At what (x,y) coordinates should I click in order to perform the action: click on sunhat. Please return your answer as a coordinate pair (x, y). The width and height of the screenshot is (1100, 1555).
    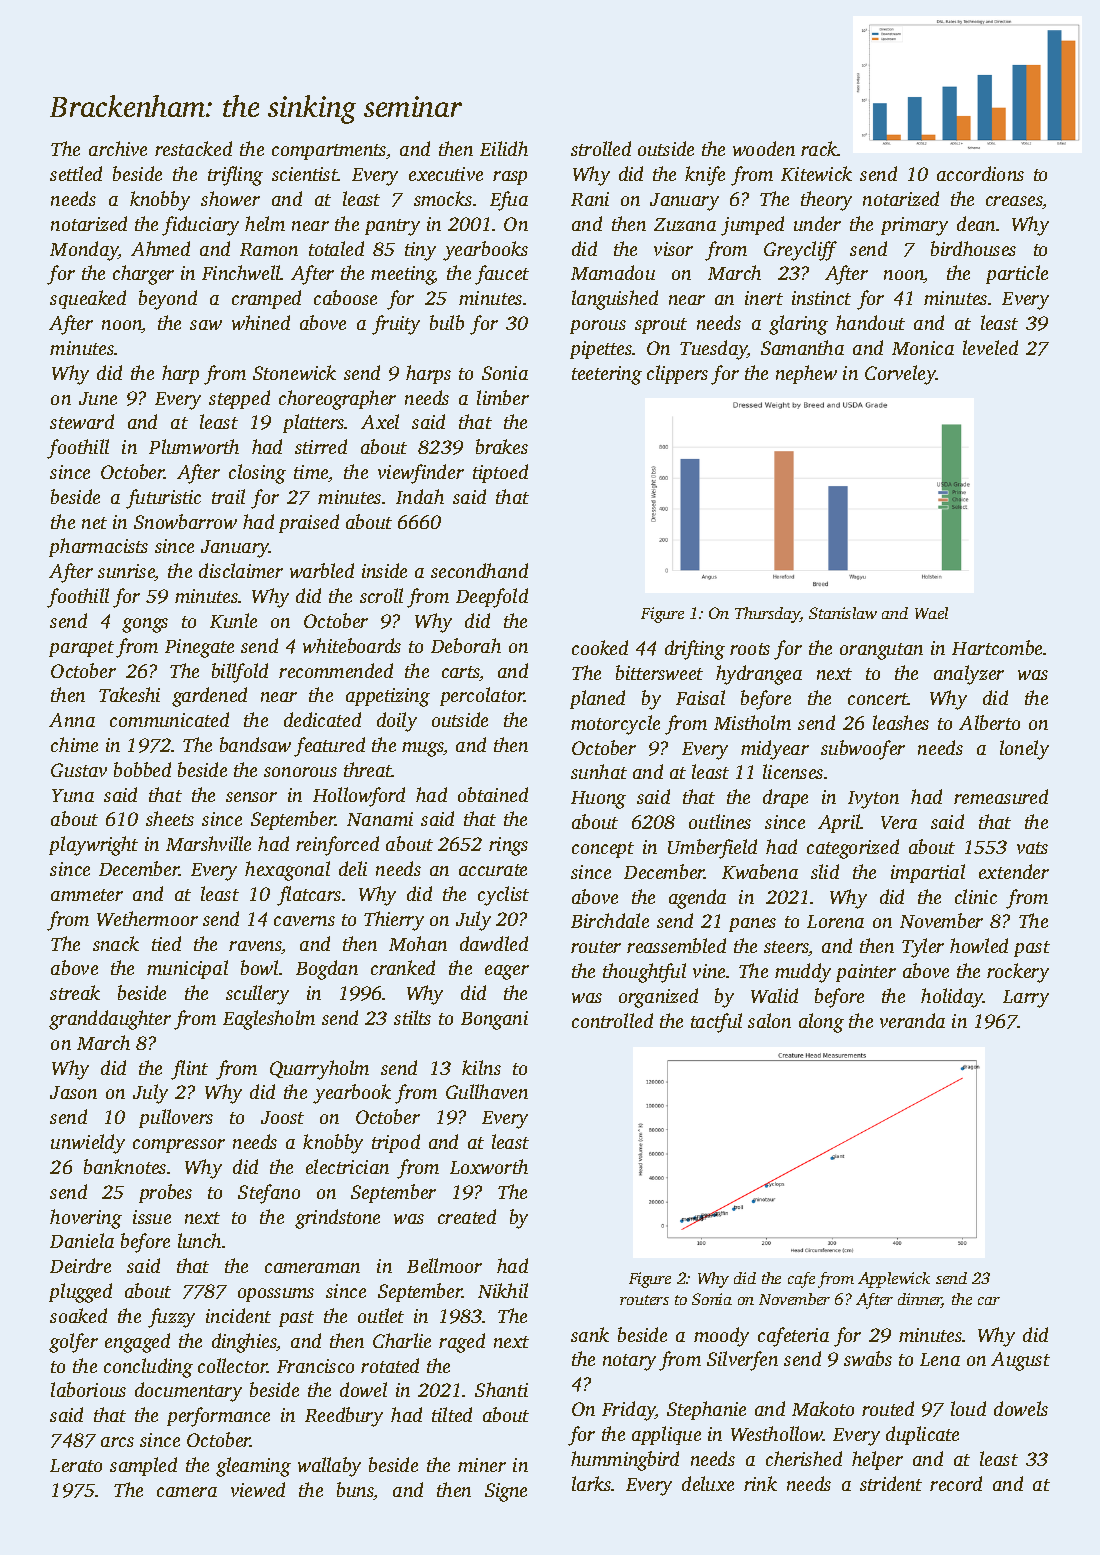
    Looking at the image, I should click on (599, 771).
